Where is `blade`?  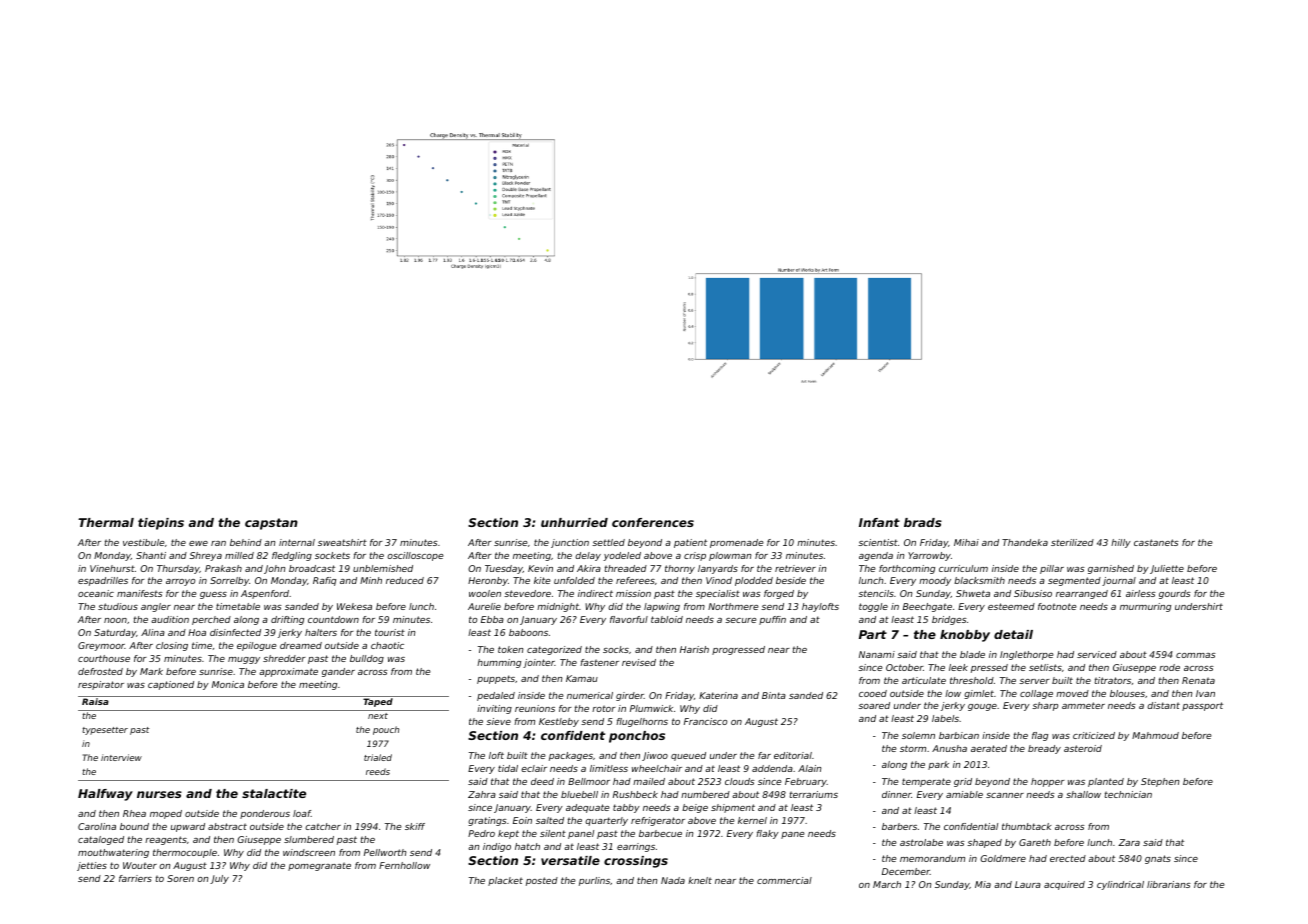 blade is located at coordinates (972, 654).
